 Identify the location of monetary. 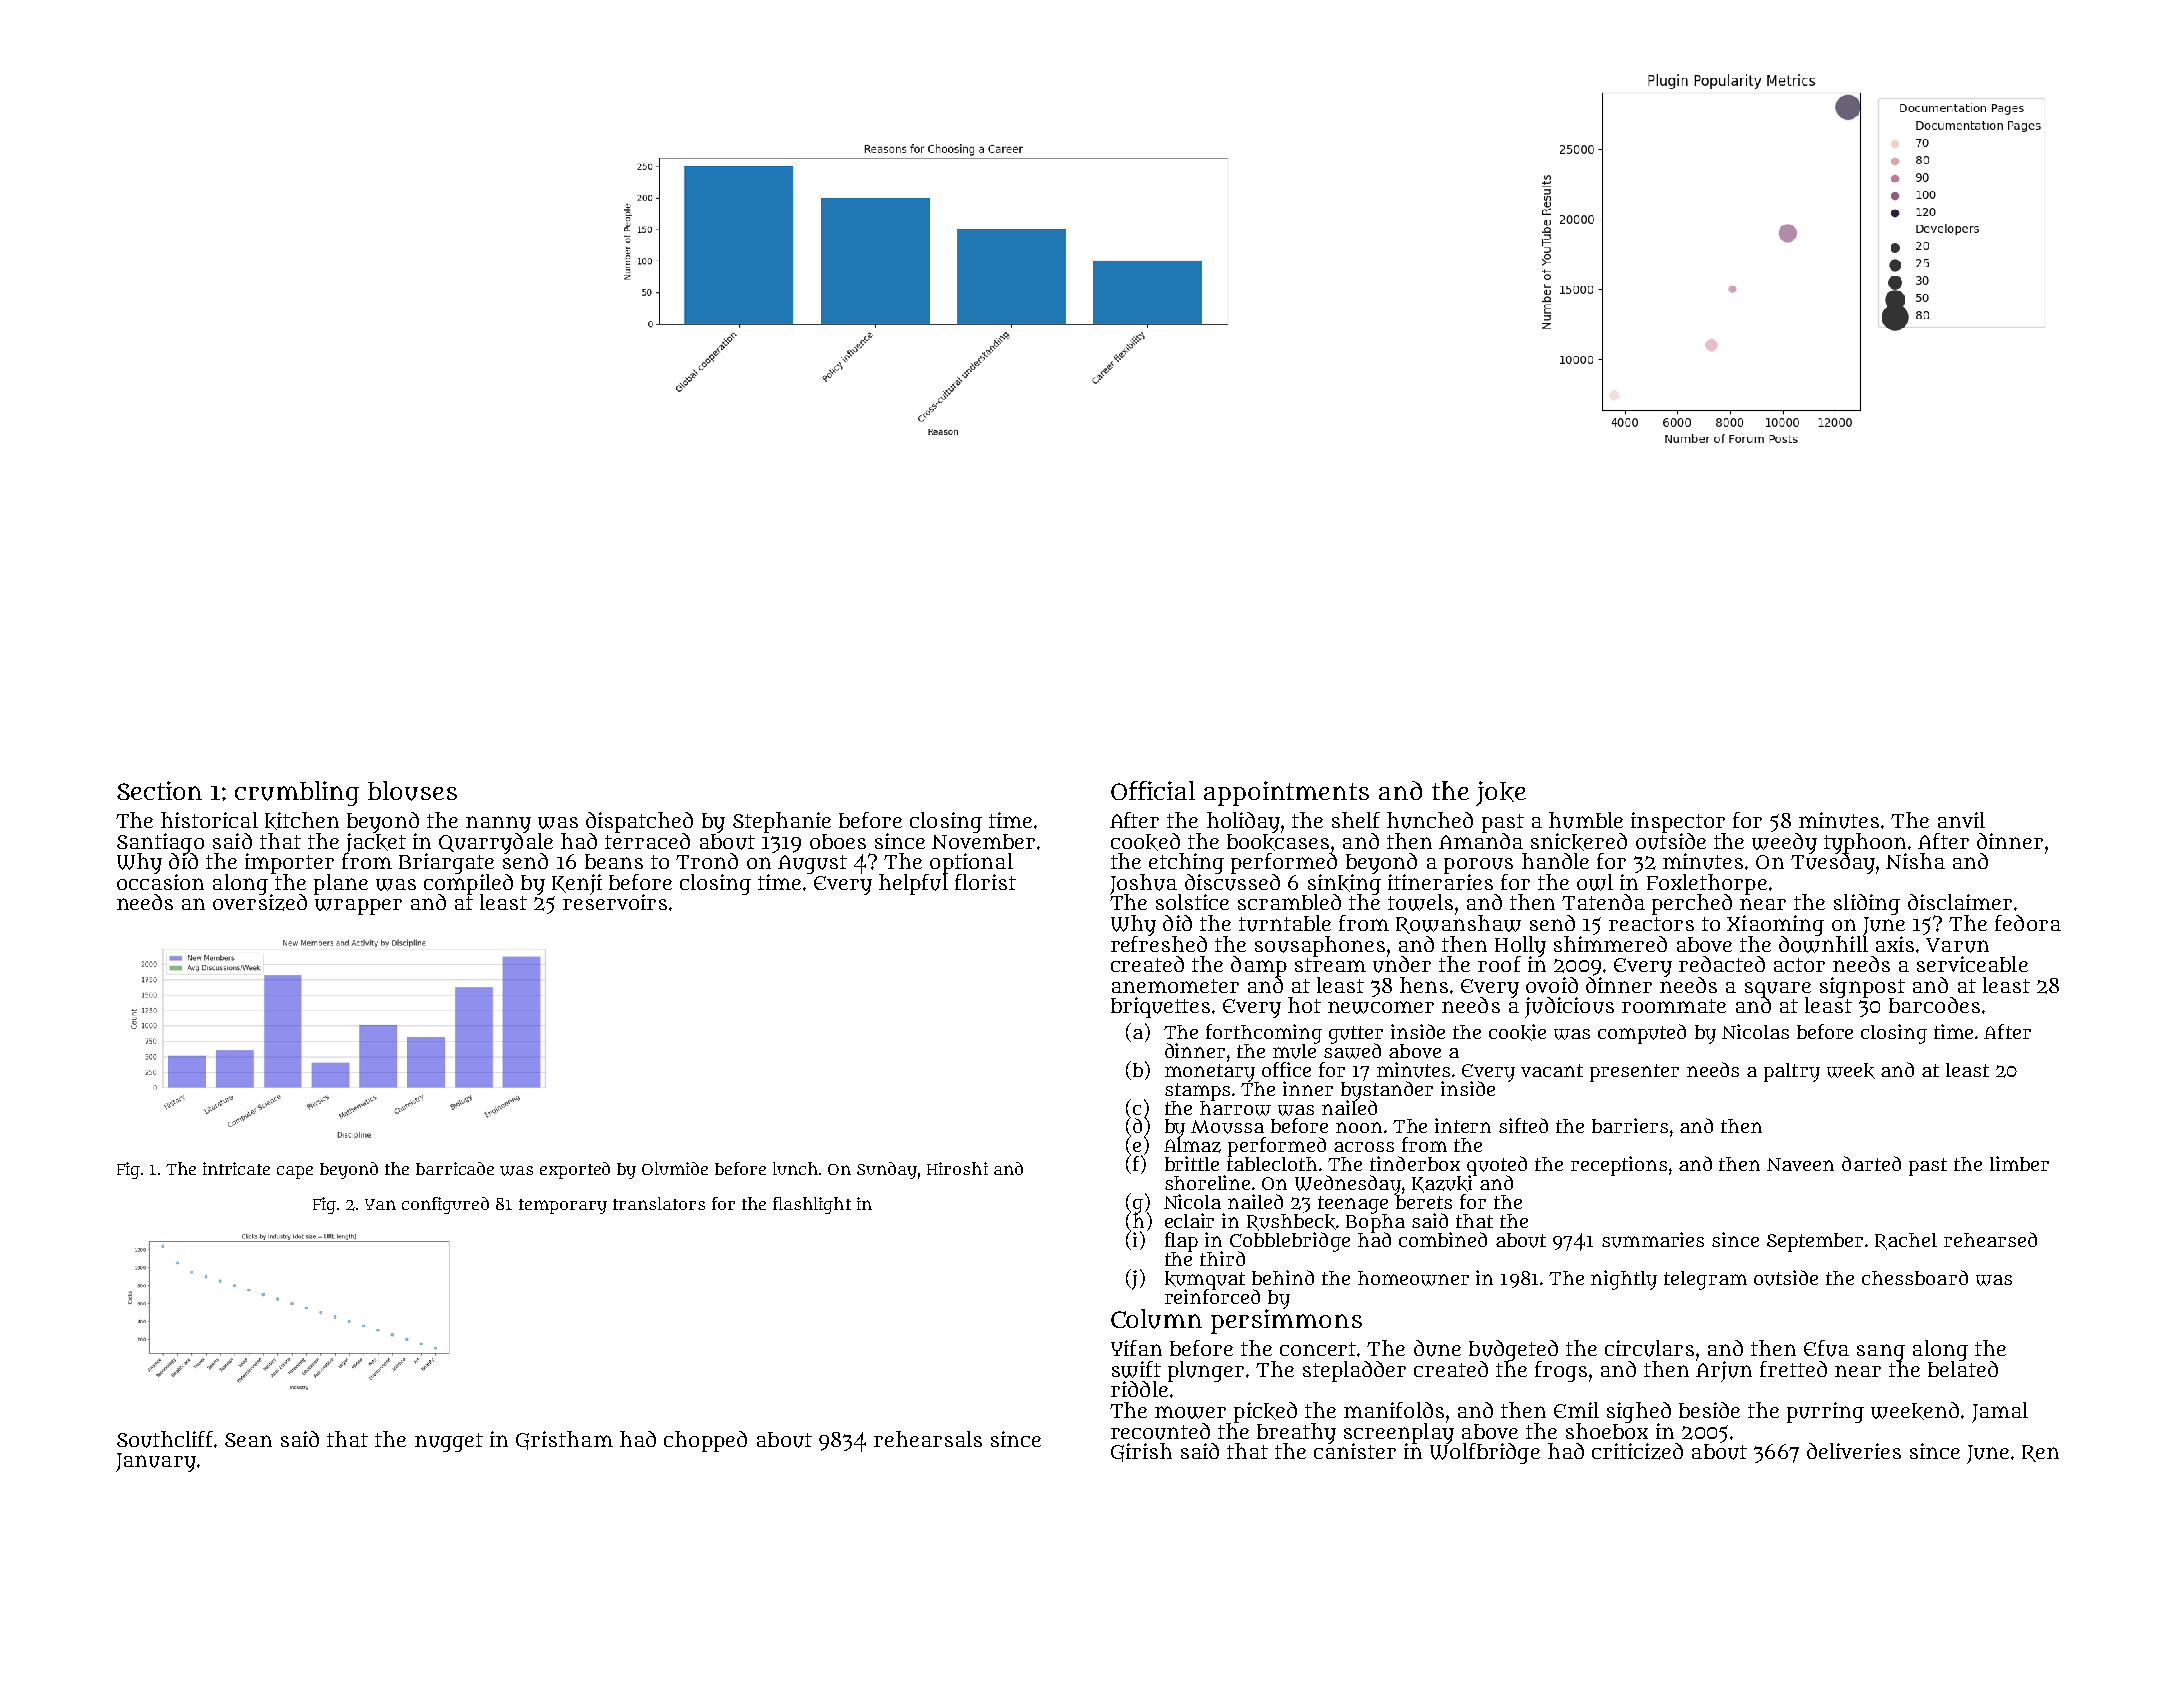
(1210, 1072).
